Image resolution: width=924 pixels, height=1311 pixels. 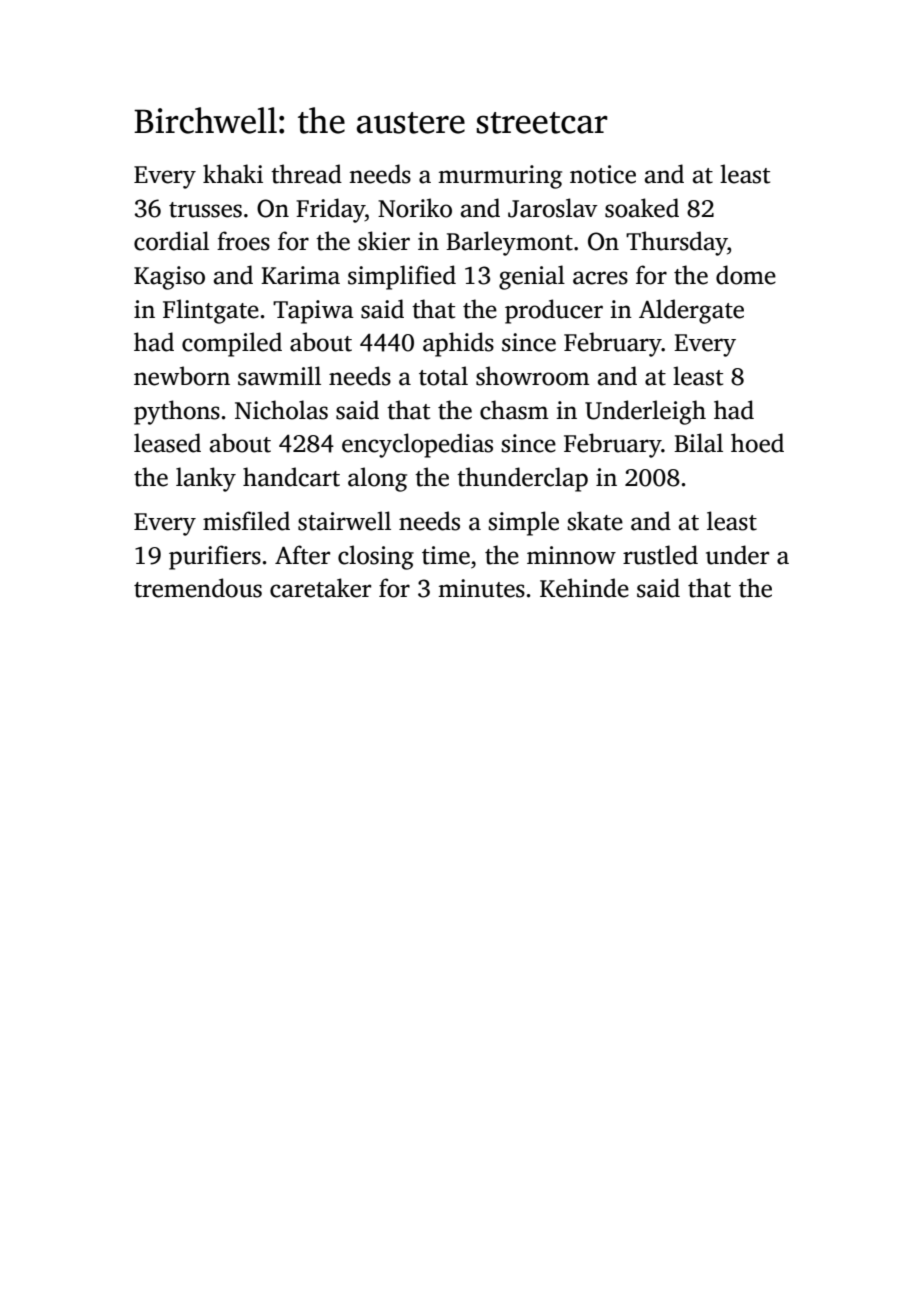 I want to click on showroom, so click(x=533, y=376).
